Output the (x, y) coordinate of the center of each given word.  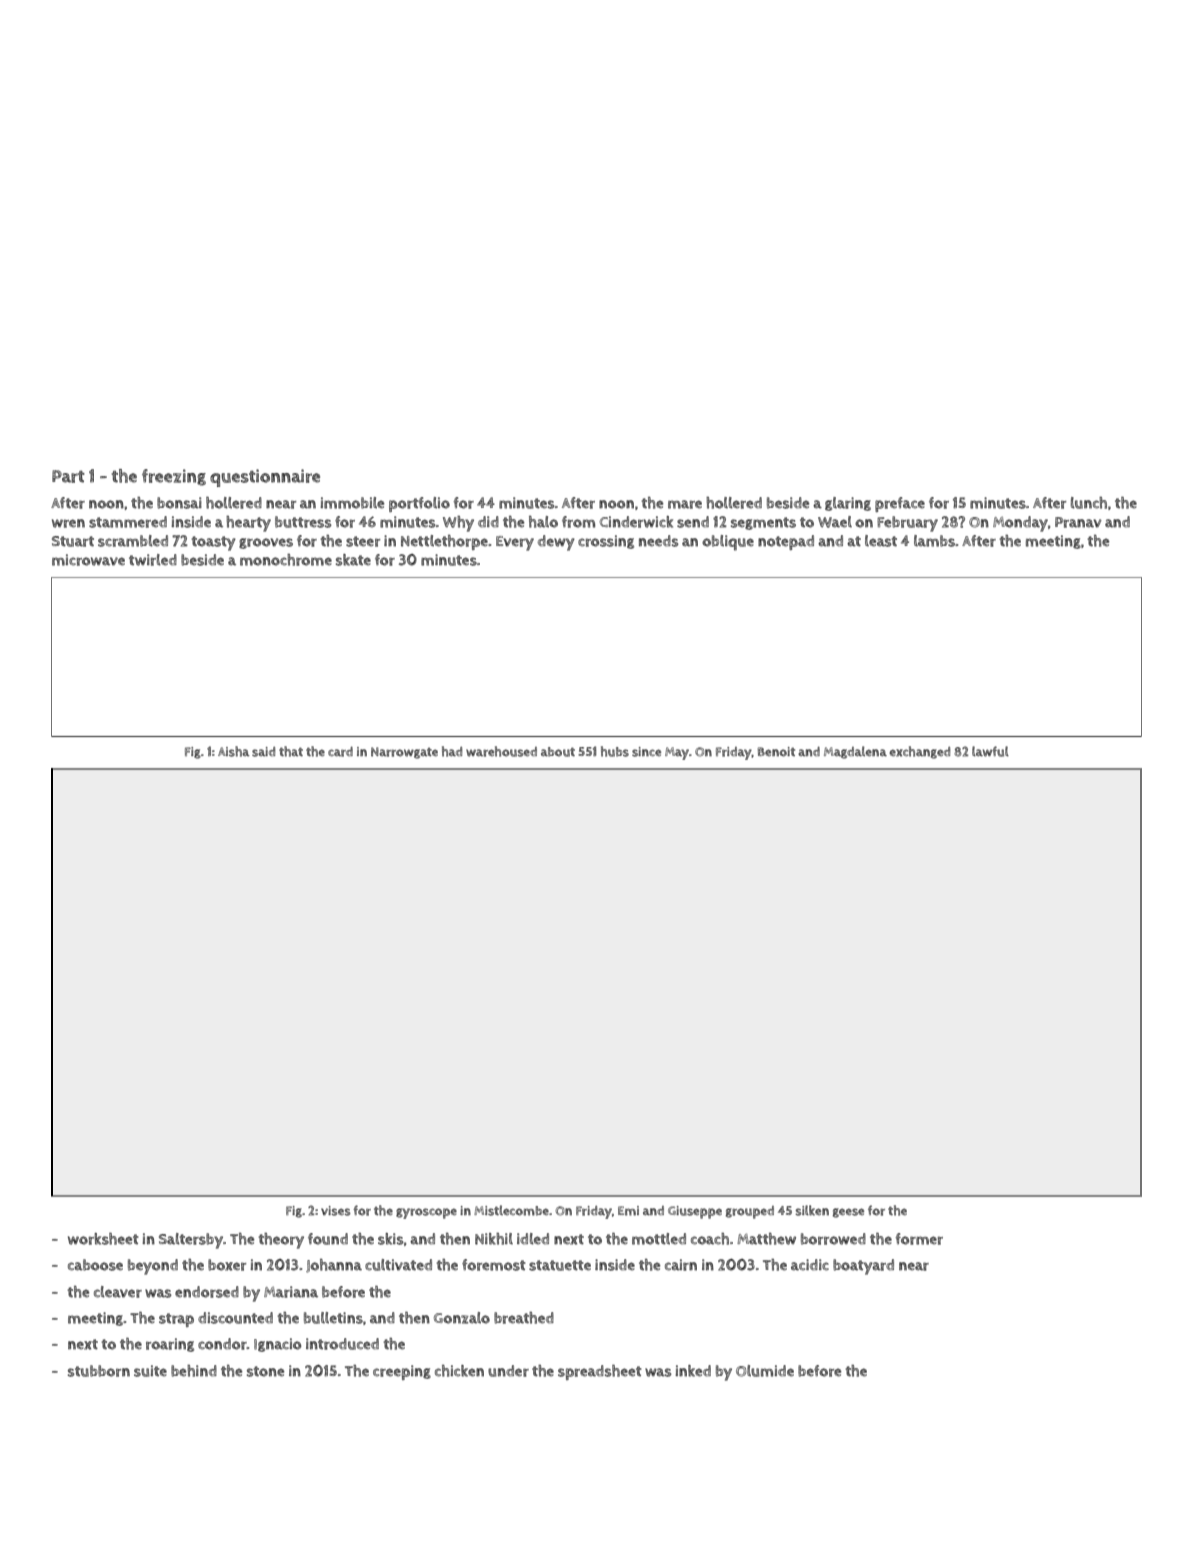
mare (685, 504)
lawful (990, 751)
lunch (1089, 503)
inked (693, 1371)
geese (848, 1213)
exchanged (919, 752)
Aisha (234, 751)
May (677, 753)
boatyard (863, 1267)
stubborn (99, 1371)
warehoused (501, 751)
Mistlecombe (511, 1210)
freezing (174, 477)
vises (336, 1211)
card (340, 752)
